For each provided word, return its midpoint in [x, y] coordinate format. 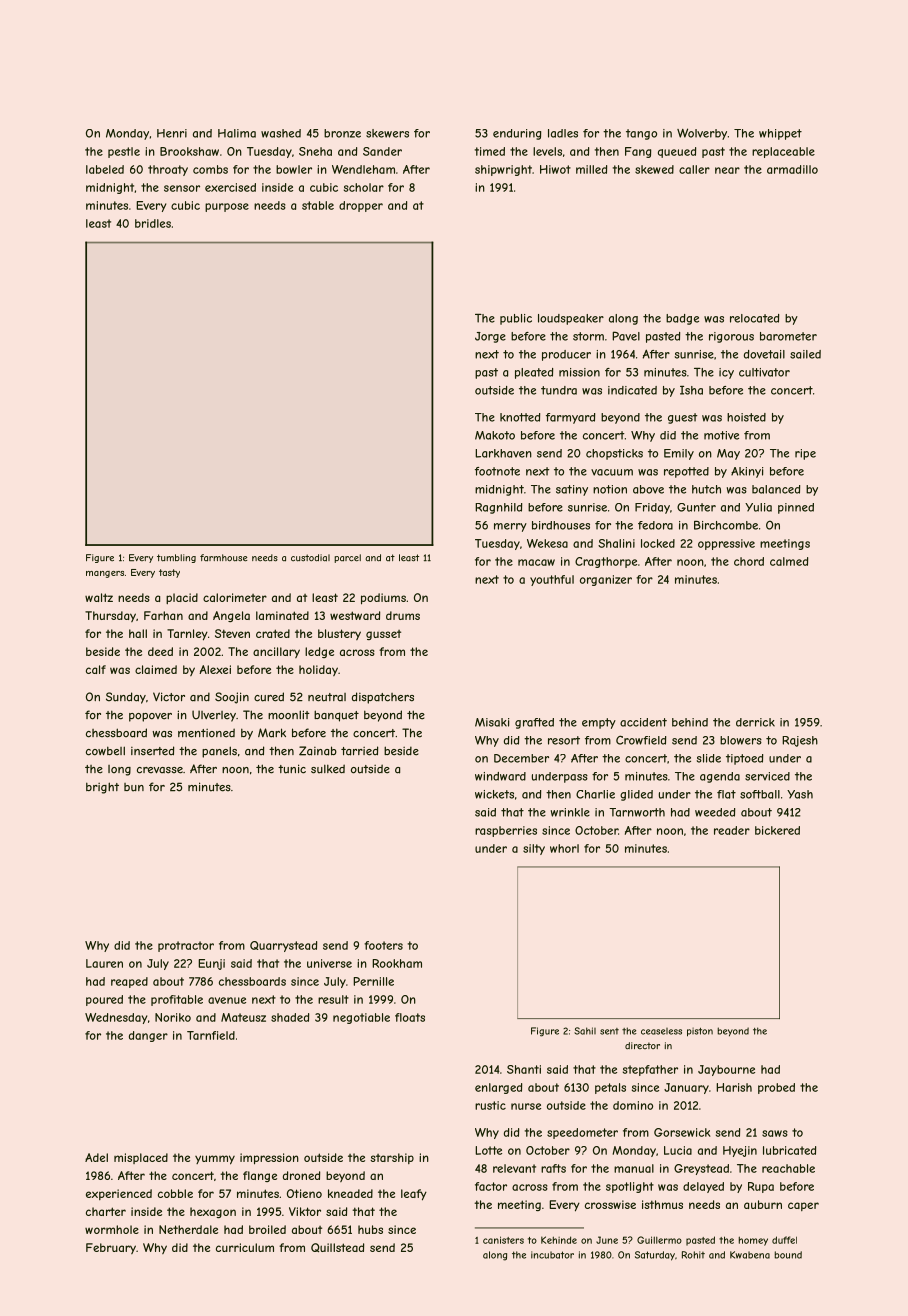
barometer [788, 336]
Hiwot [555, 169]
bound [788, 1255]
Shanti [524, 1069]
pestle [124, 152]
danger [148, 1036]
